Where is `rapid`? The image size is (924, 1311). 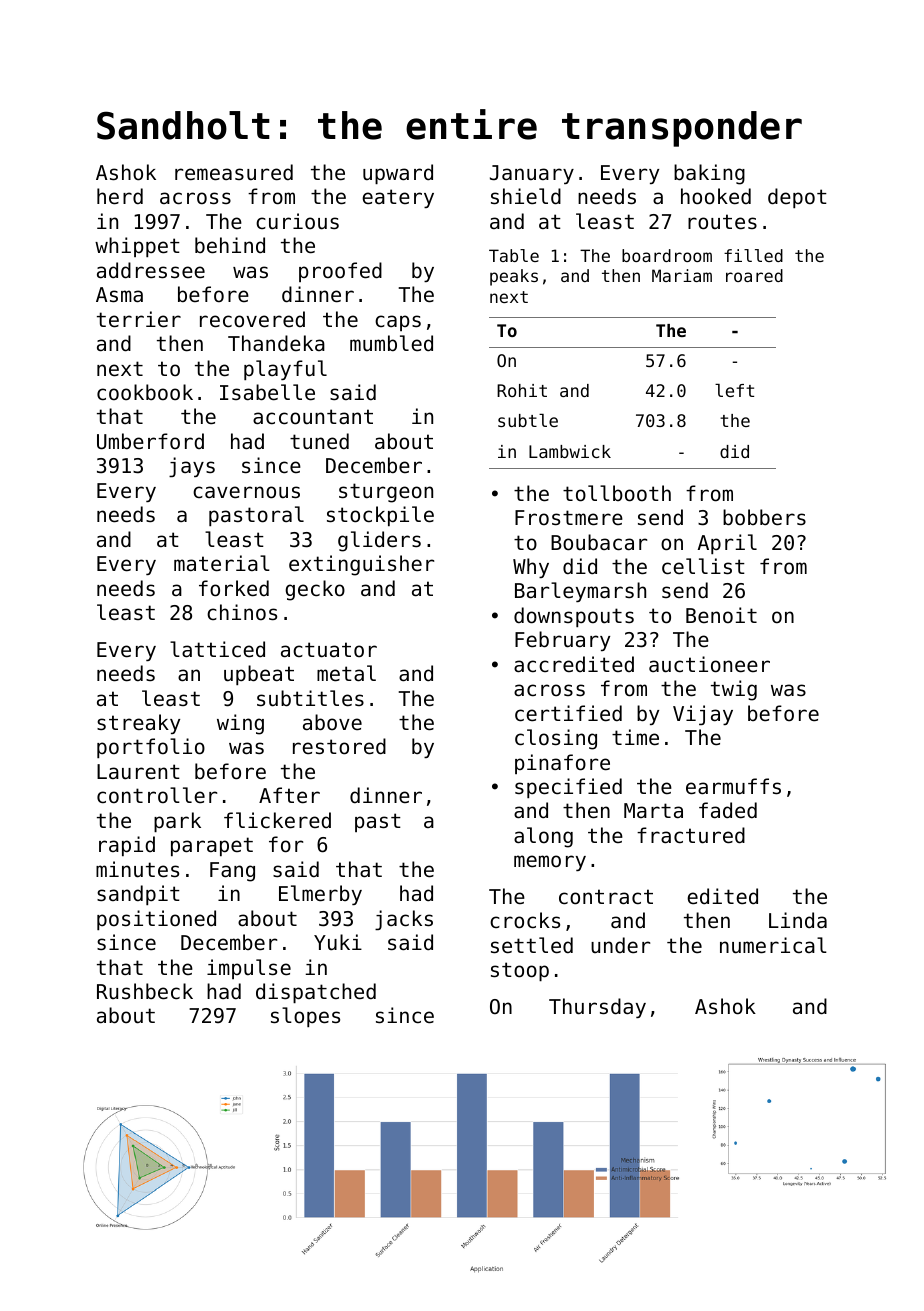 rapid is located at coordinates (127, 846).
